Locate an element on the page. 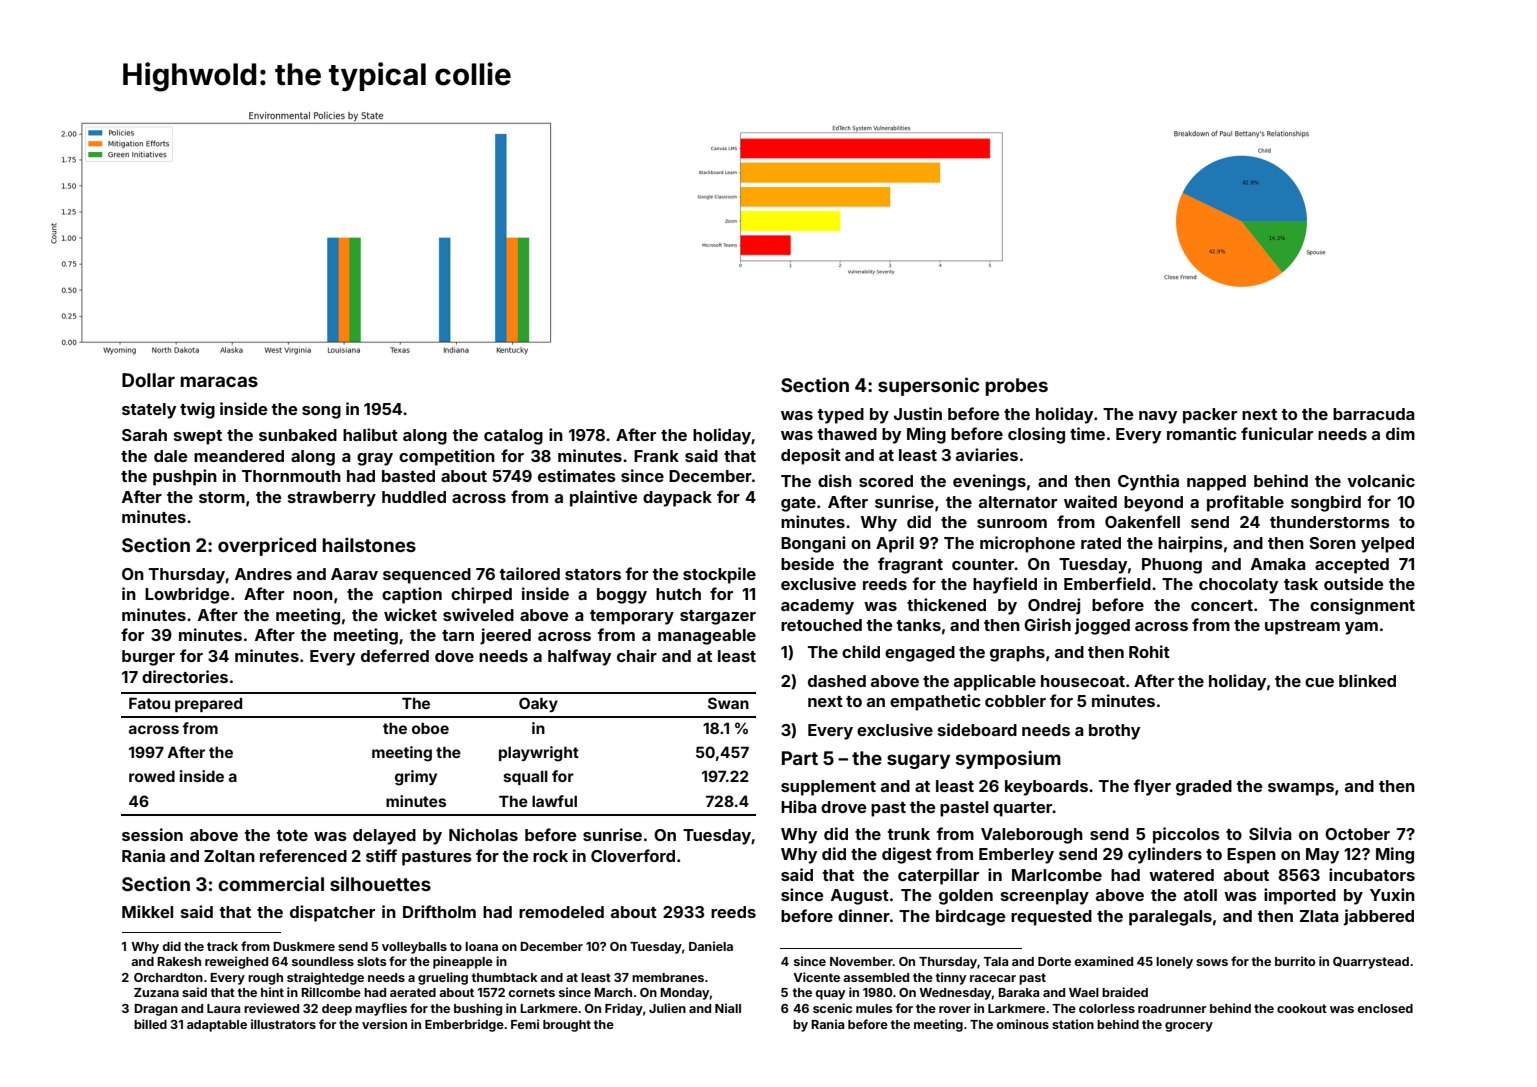 The width and height of the document is (1537, 1087). Fatou is located at coordinates (149, 703).
